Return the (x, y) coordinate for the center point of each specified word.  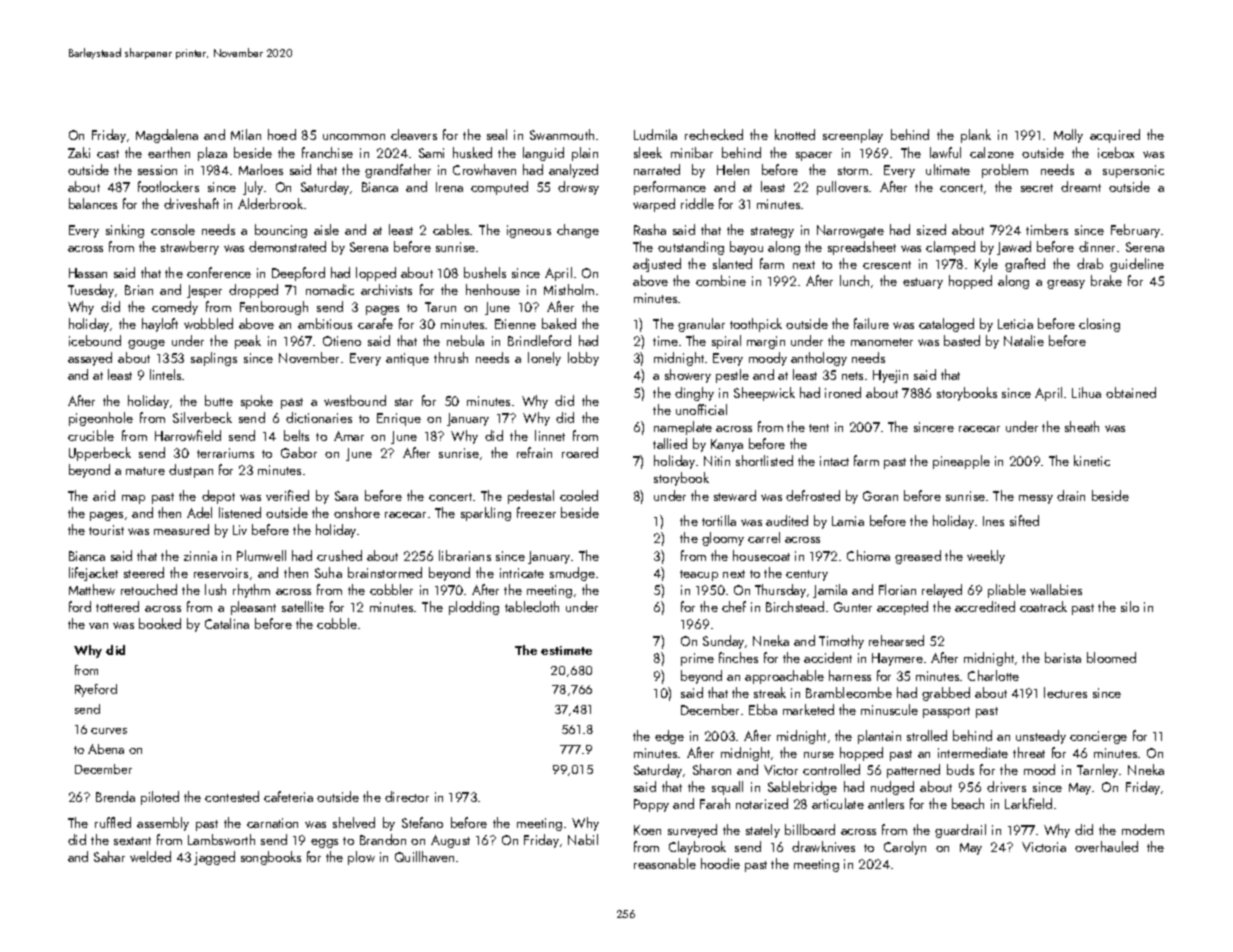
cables (451, 229)
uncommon (354, 137)
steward (735, 495)
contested (232, 796)
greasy (1066, 284)
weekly (986, 557)
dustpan (191, 471)
